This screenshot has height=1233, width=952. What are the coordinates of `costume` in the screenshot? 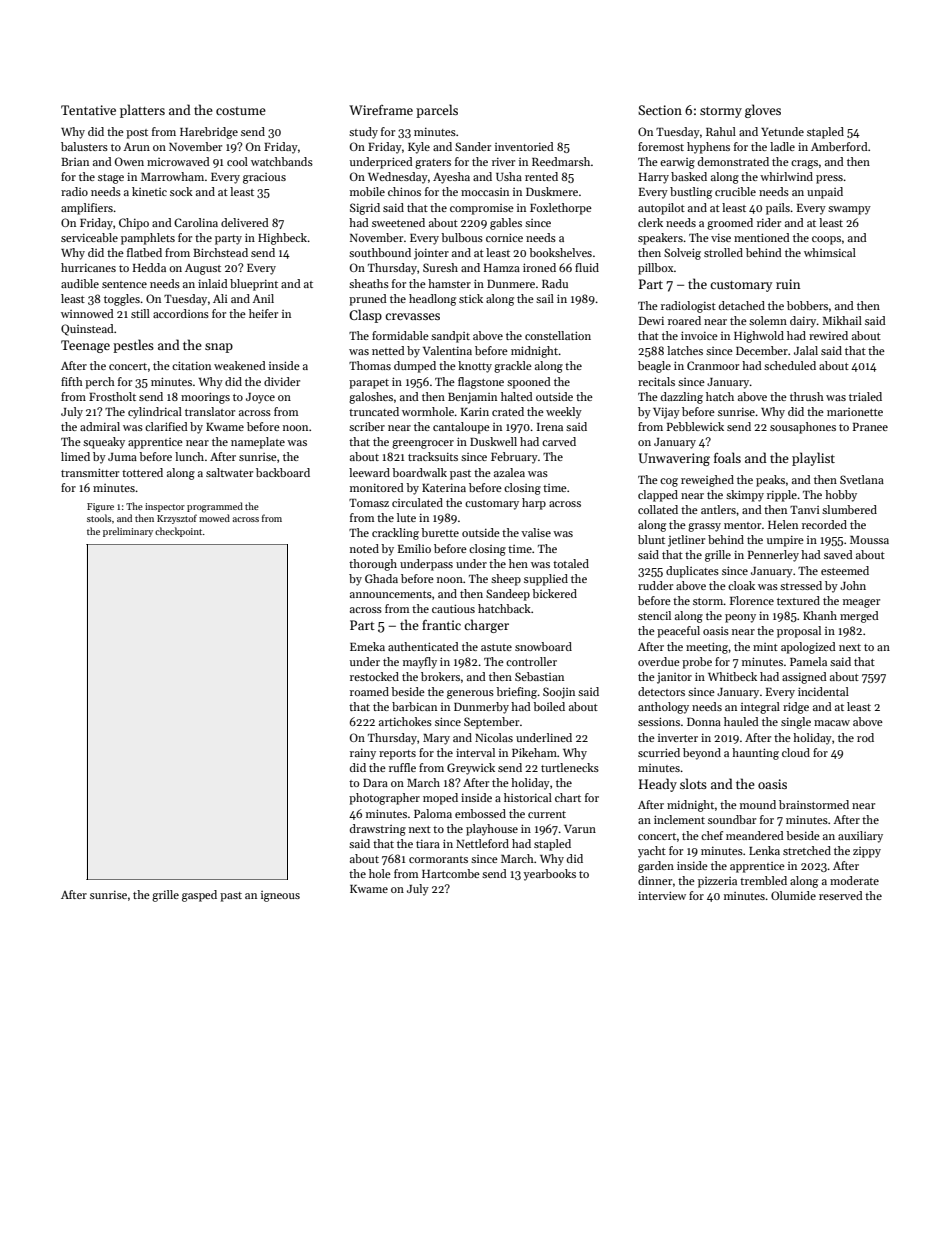 It's located at (241, 111).
